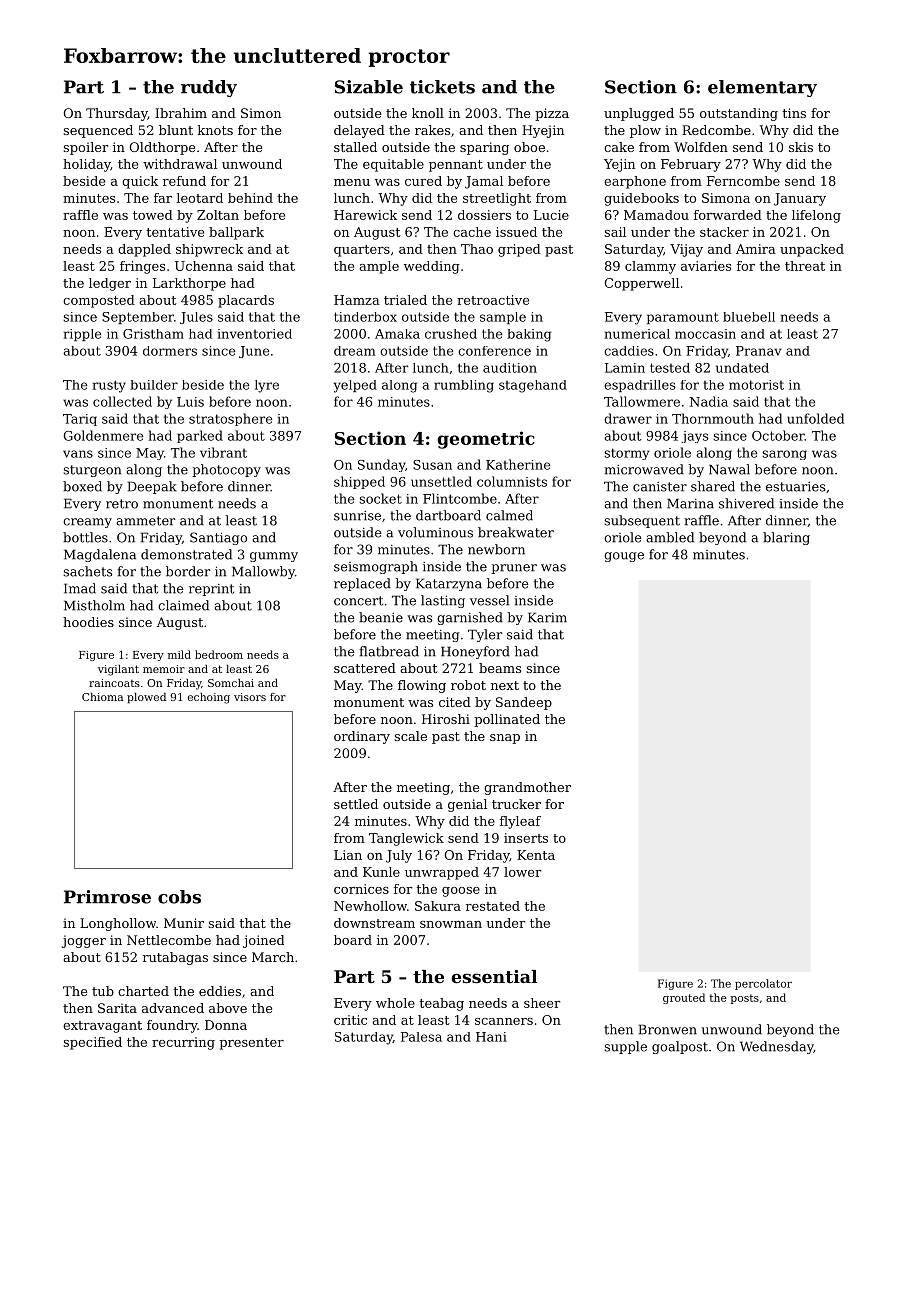 This screenshot has height=1316, width=908. I want to click on estuaries, so click(795, 487).
